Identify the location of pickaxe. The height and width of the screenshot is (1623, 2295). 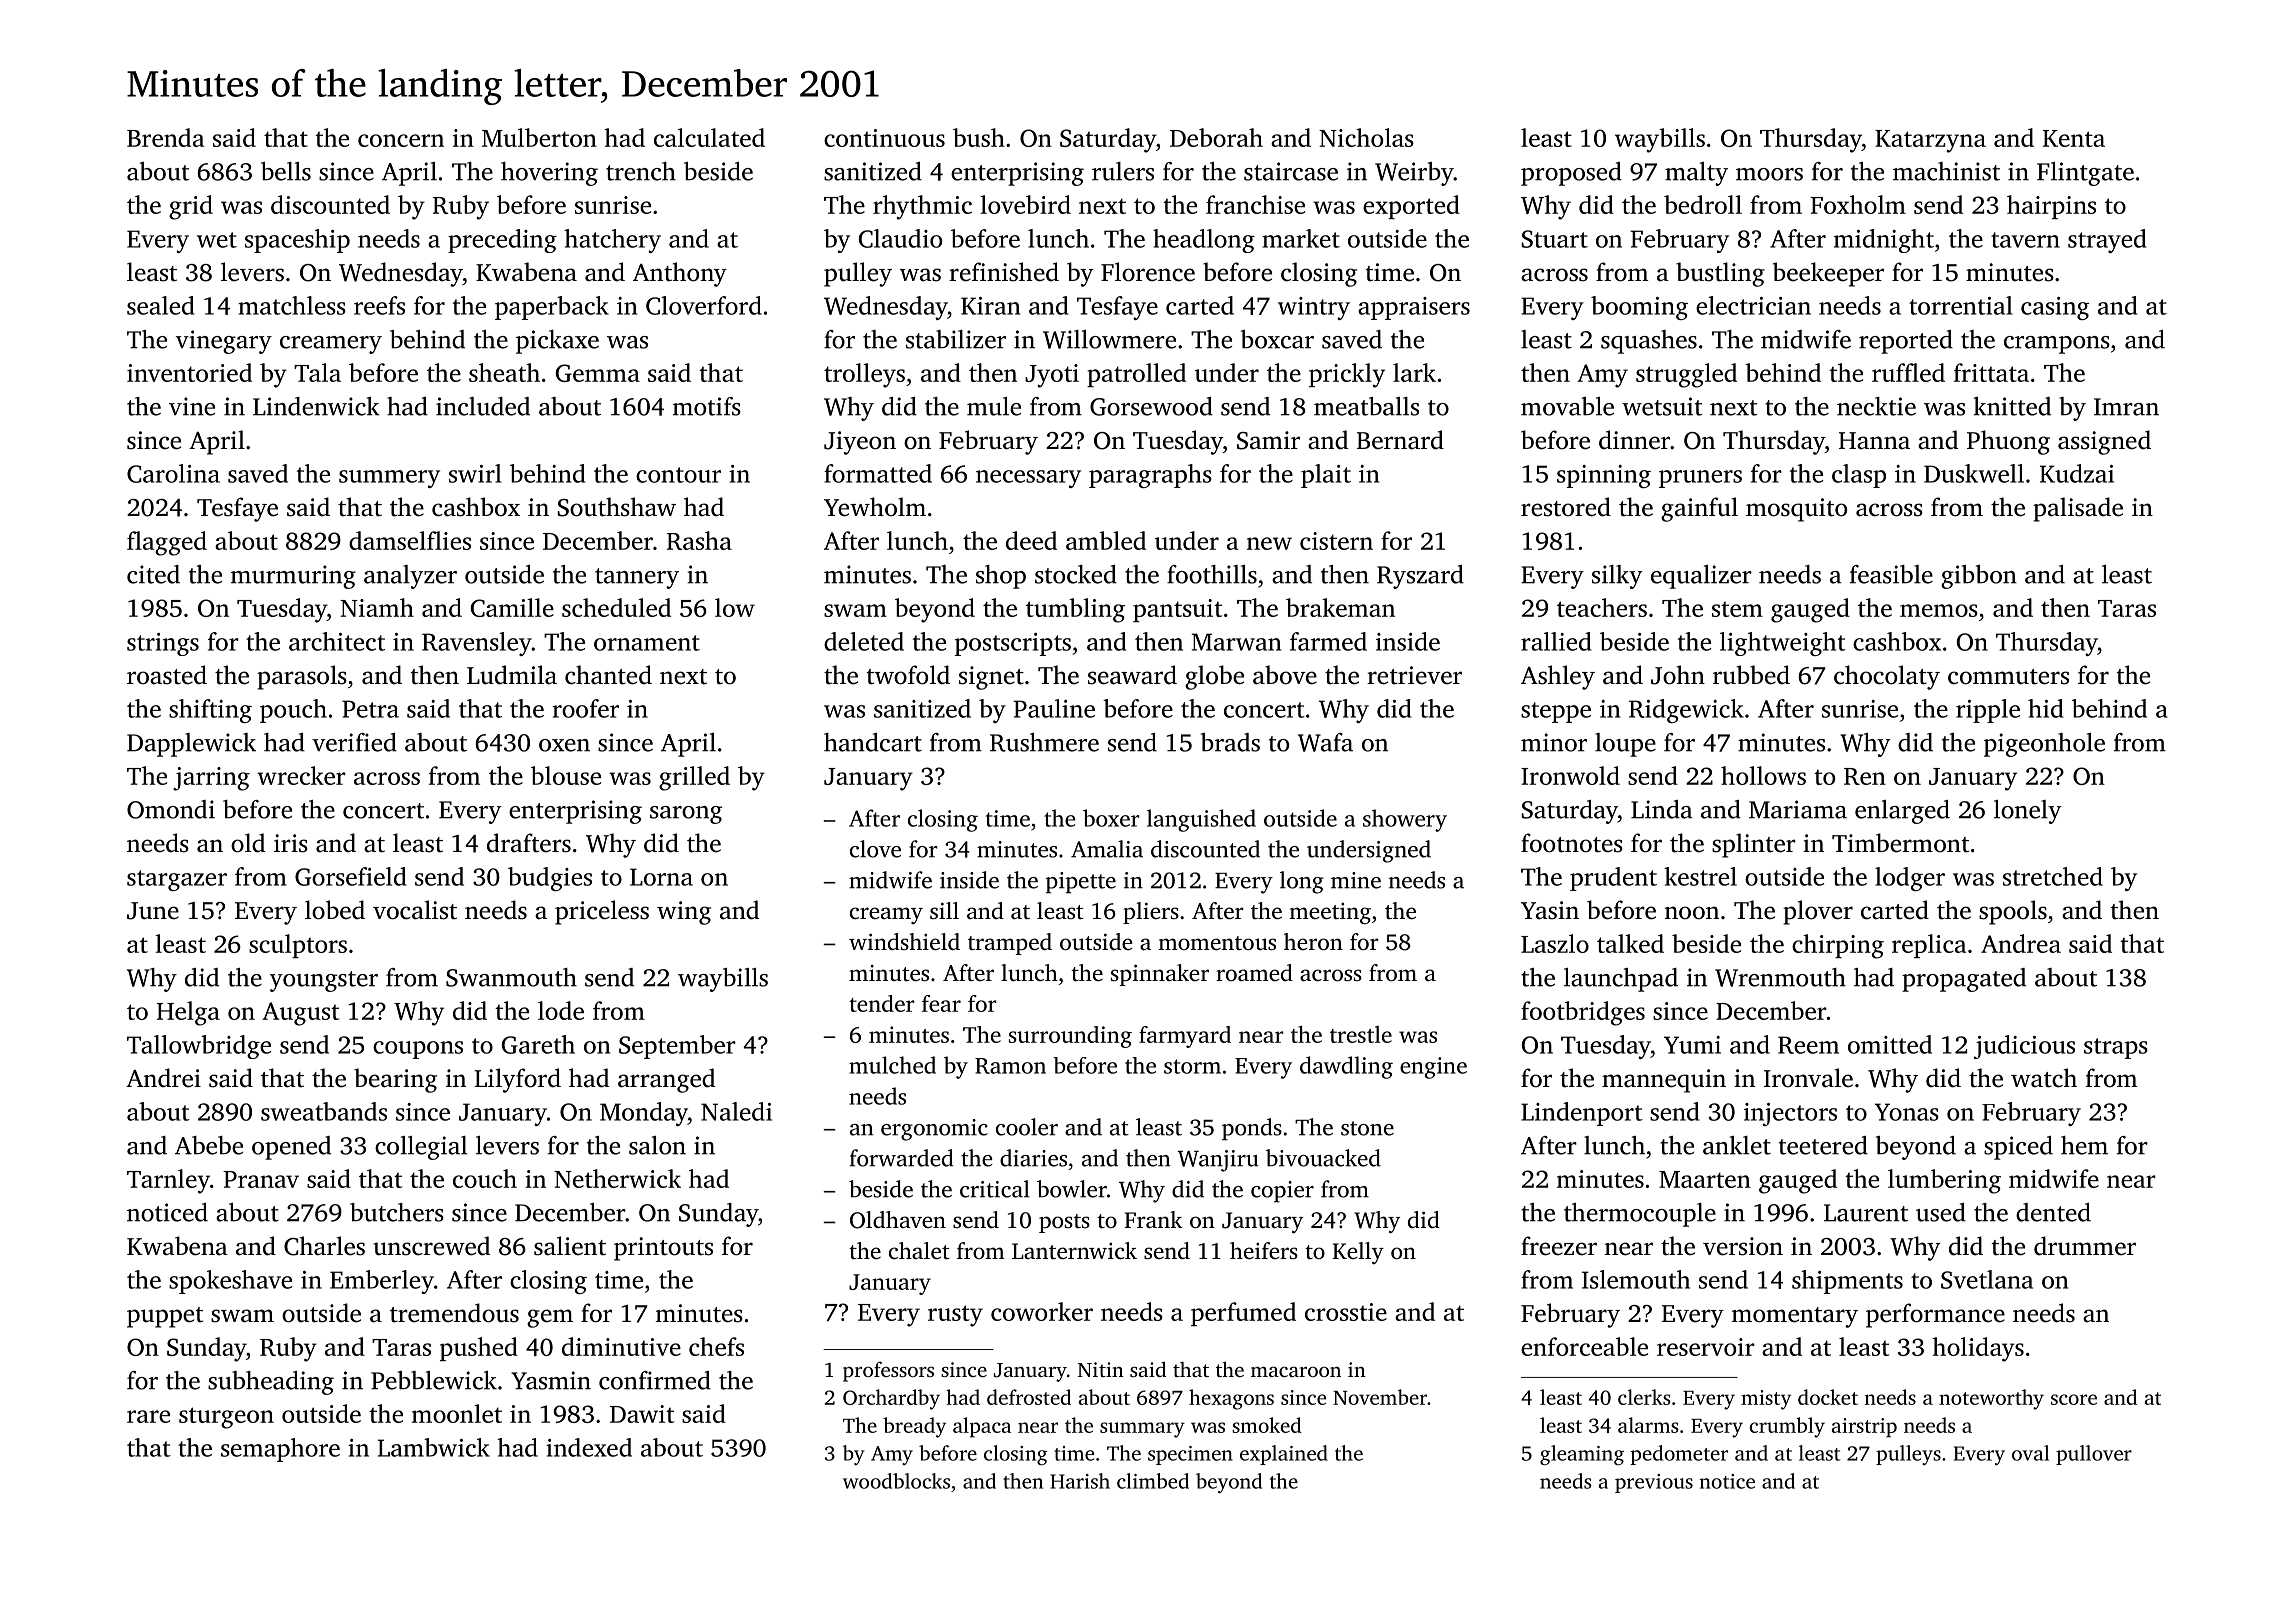
(557, 342).
